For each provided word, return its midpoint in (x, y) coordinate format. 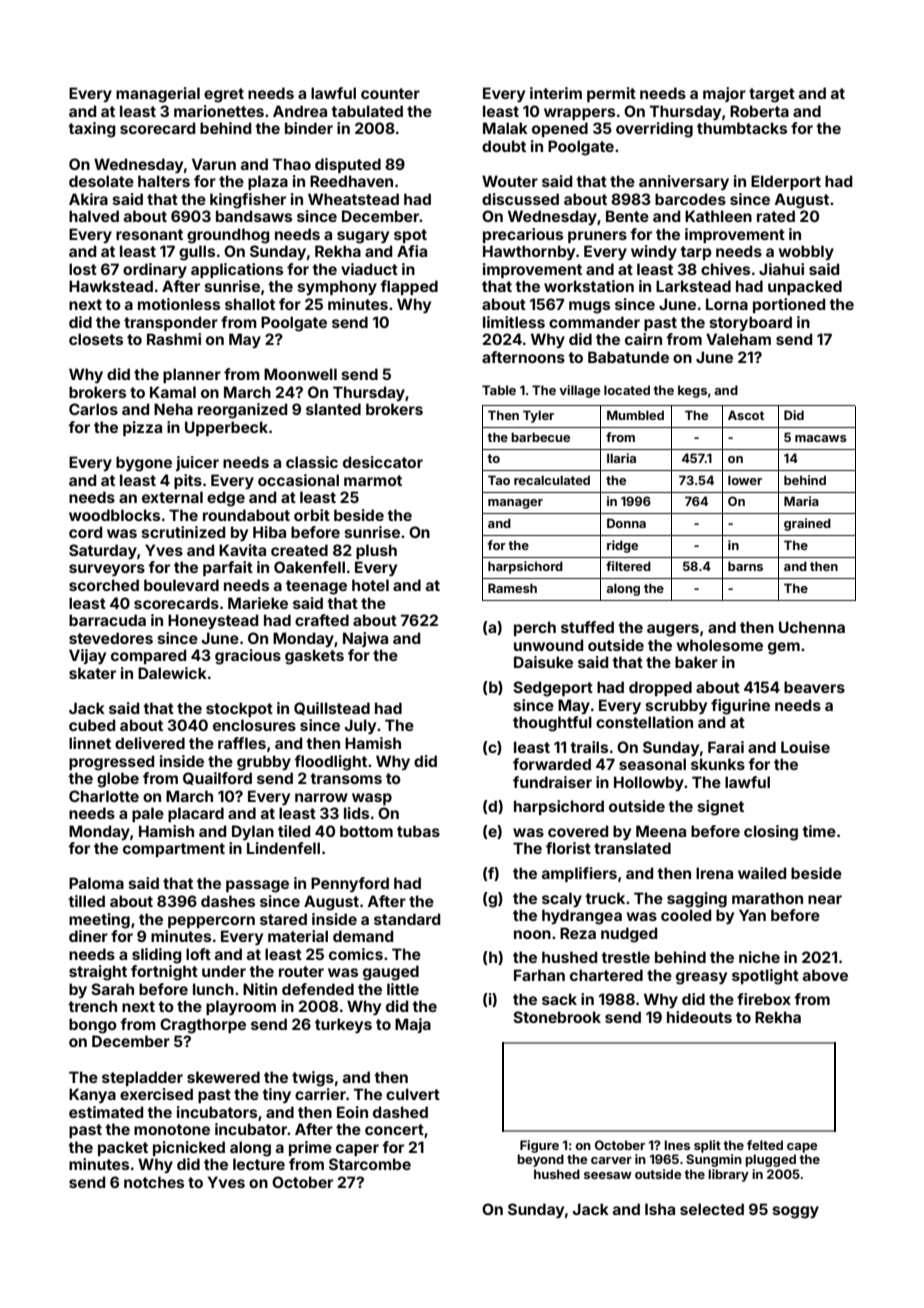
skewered (223, 1077)
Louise (805, 747)
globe (118, 780)
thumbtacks (742, 128)
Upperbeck (226, 428)
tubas (418, 831)
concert (394, 1129)
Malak (505, 128)
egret (224, 95)
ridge (622, 546)
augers (673, 630)
